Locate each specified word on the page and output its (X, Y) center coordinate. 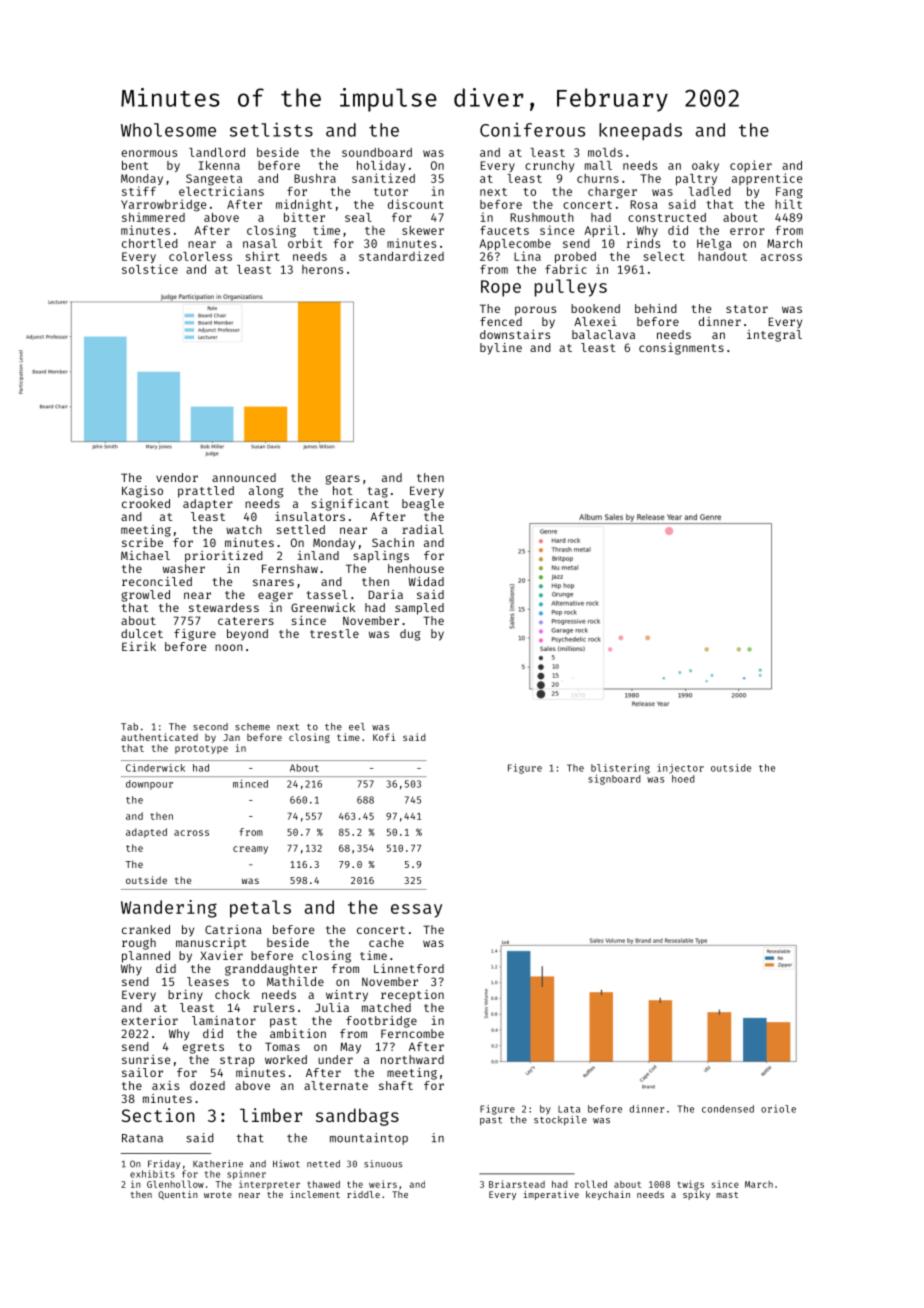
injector (680, 769)
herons (322, 269)
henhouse (416, 568)
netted (323, 1164)
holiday (381, 166)
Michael (145, 555)
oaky (705, 166)
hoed (683, 779)
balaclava (603, 334)
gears (342, 480)
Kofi (384, 737)
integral (774, 336)
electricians (221, 191)
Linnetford (409, 968)
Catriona (233, 929)
